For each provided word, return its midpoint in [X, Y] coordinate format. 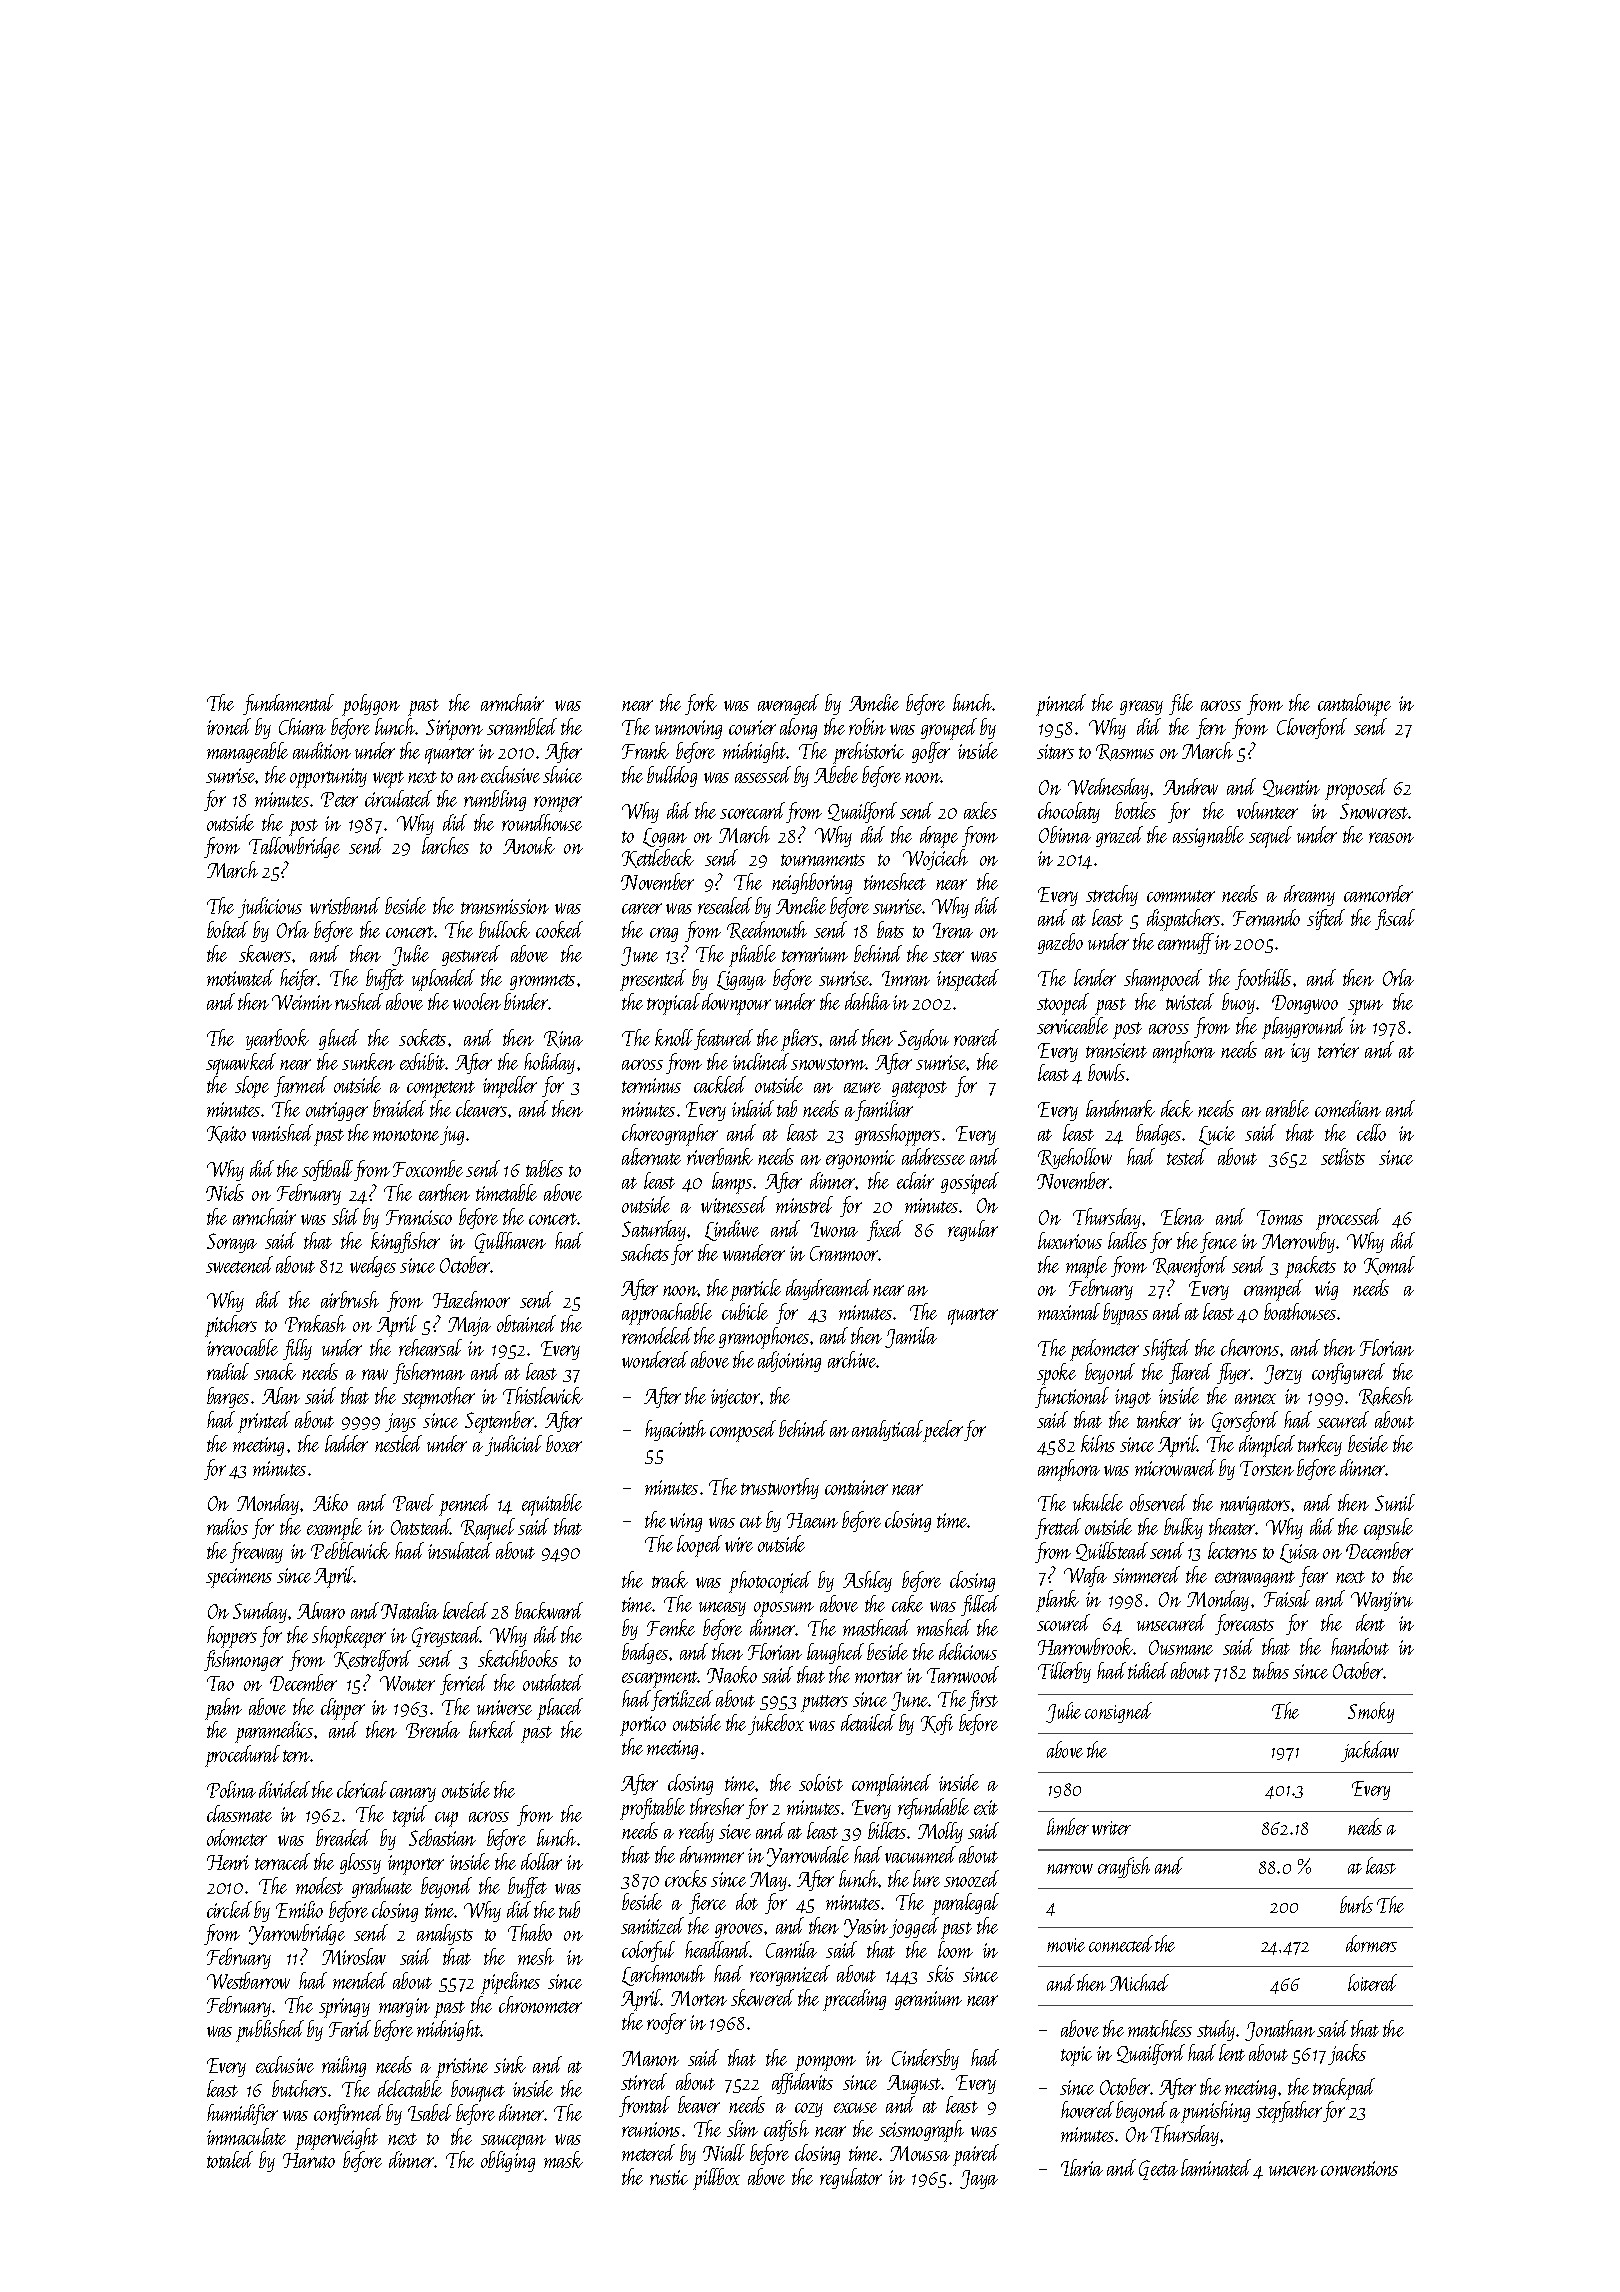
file [1181, 704]
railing [344, 2066]
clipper [343, 1709]
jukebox [776, 1724]
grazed [1119, 836]
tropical [673, 1004]
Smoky [1371, 1712]
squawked [241, 1064]
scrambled [522, 726]
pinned [1061, 705]
